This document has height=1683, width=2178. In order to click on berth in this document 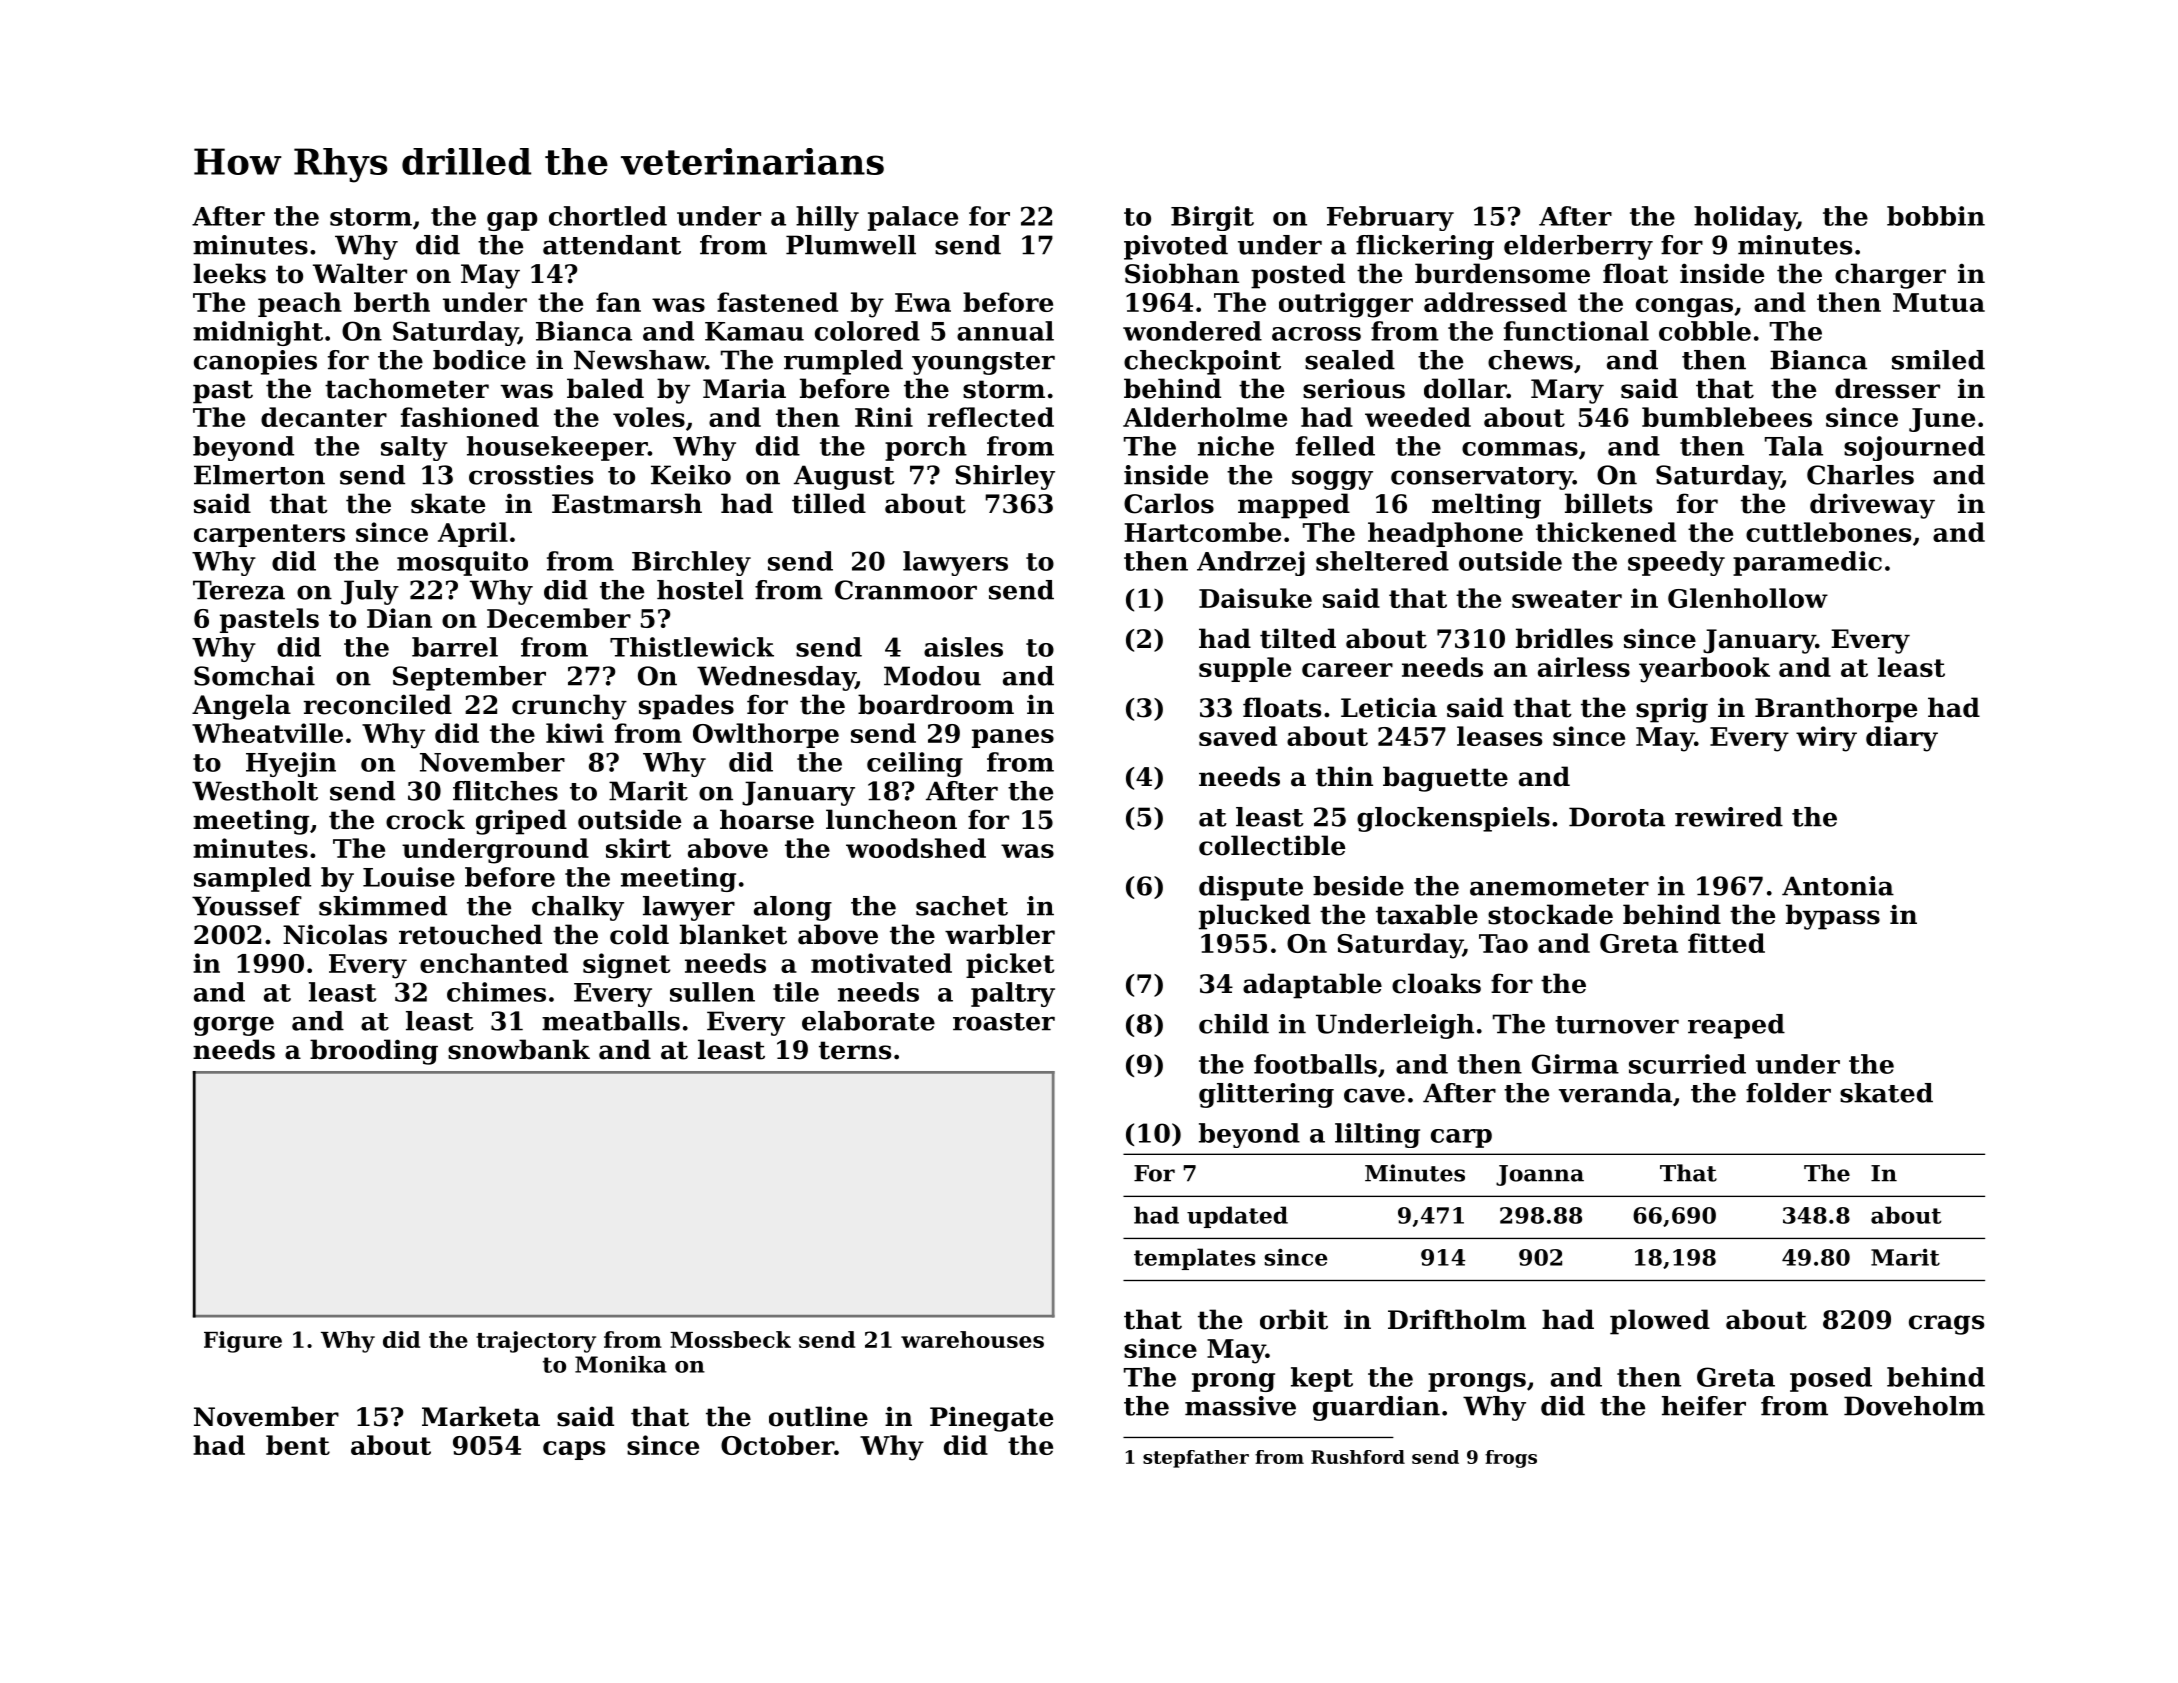, I will do `click(392, 302)`.
